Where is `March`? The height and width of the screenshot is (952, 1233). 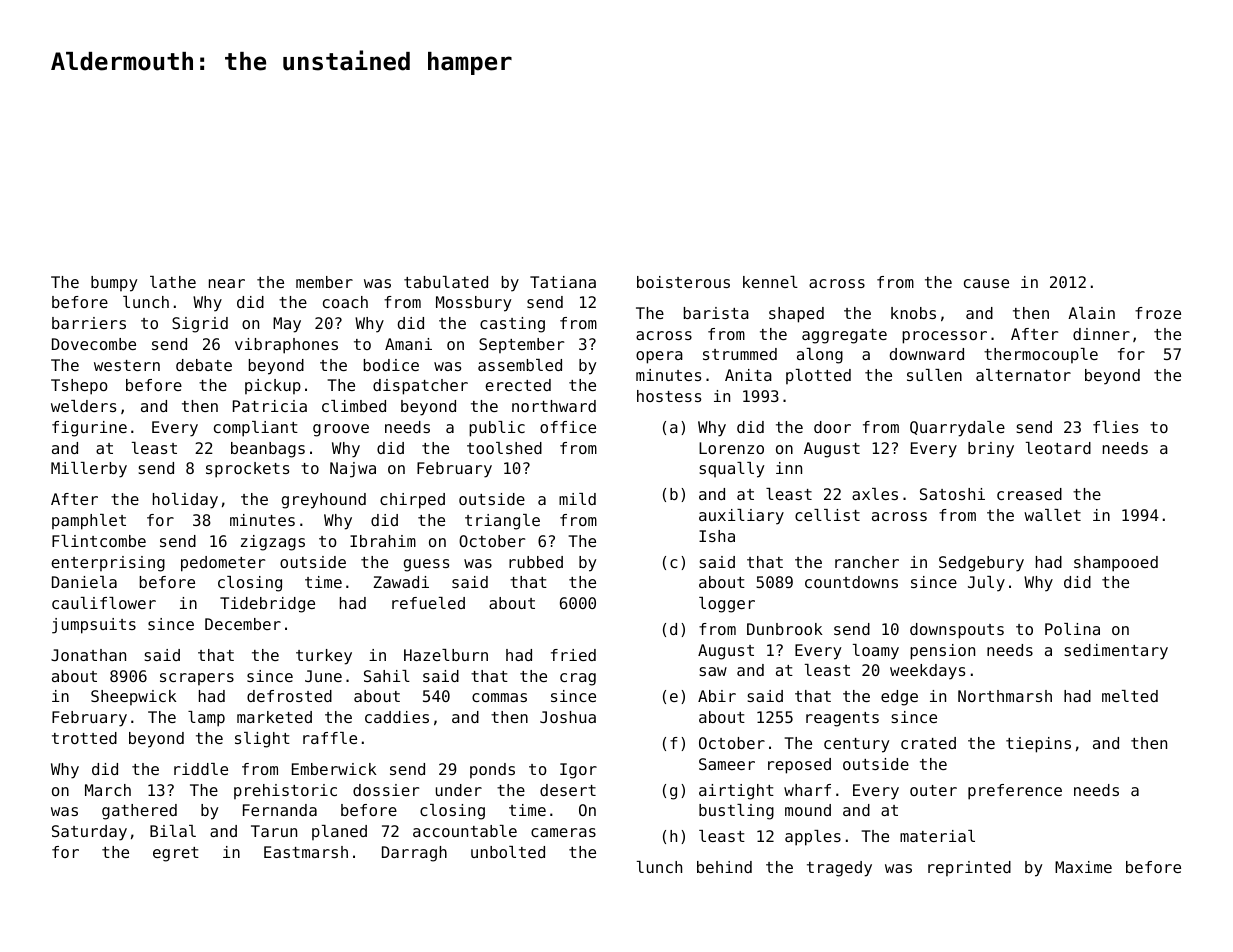 March is located at coordinates (108, 790).
